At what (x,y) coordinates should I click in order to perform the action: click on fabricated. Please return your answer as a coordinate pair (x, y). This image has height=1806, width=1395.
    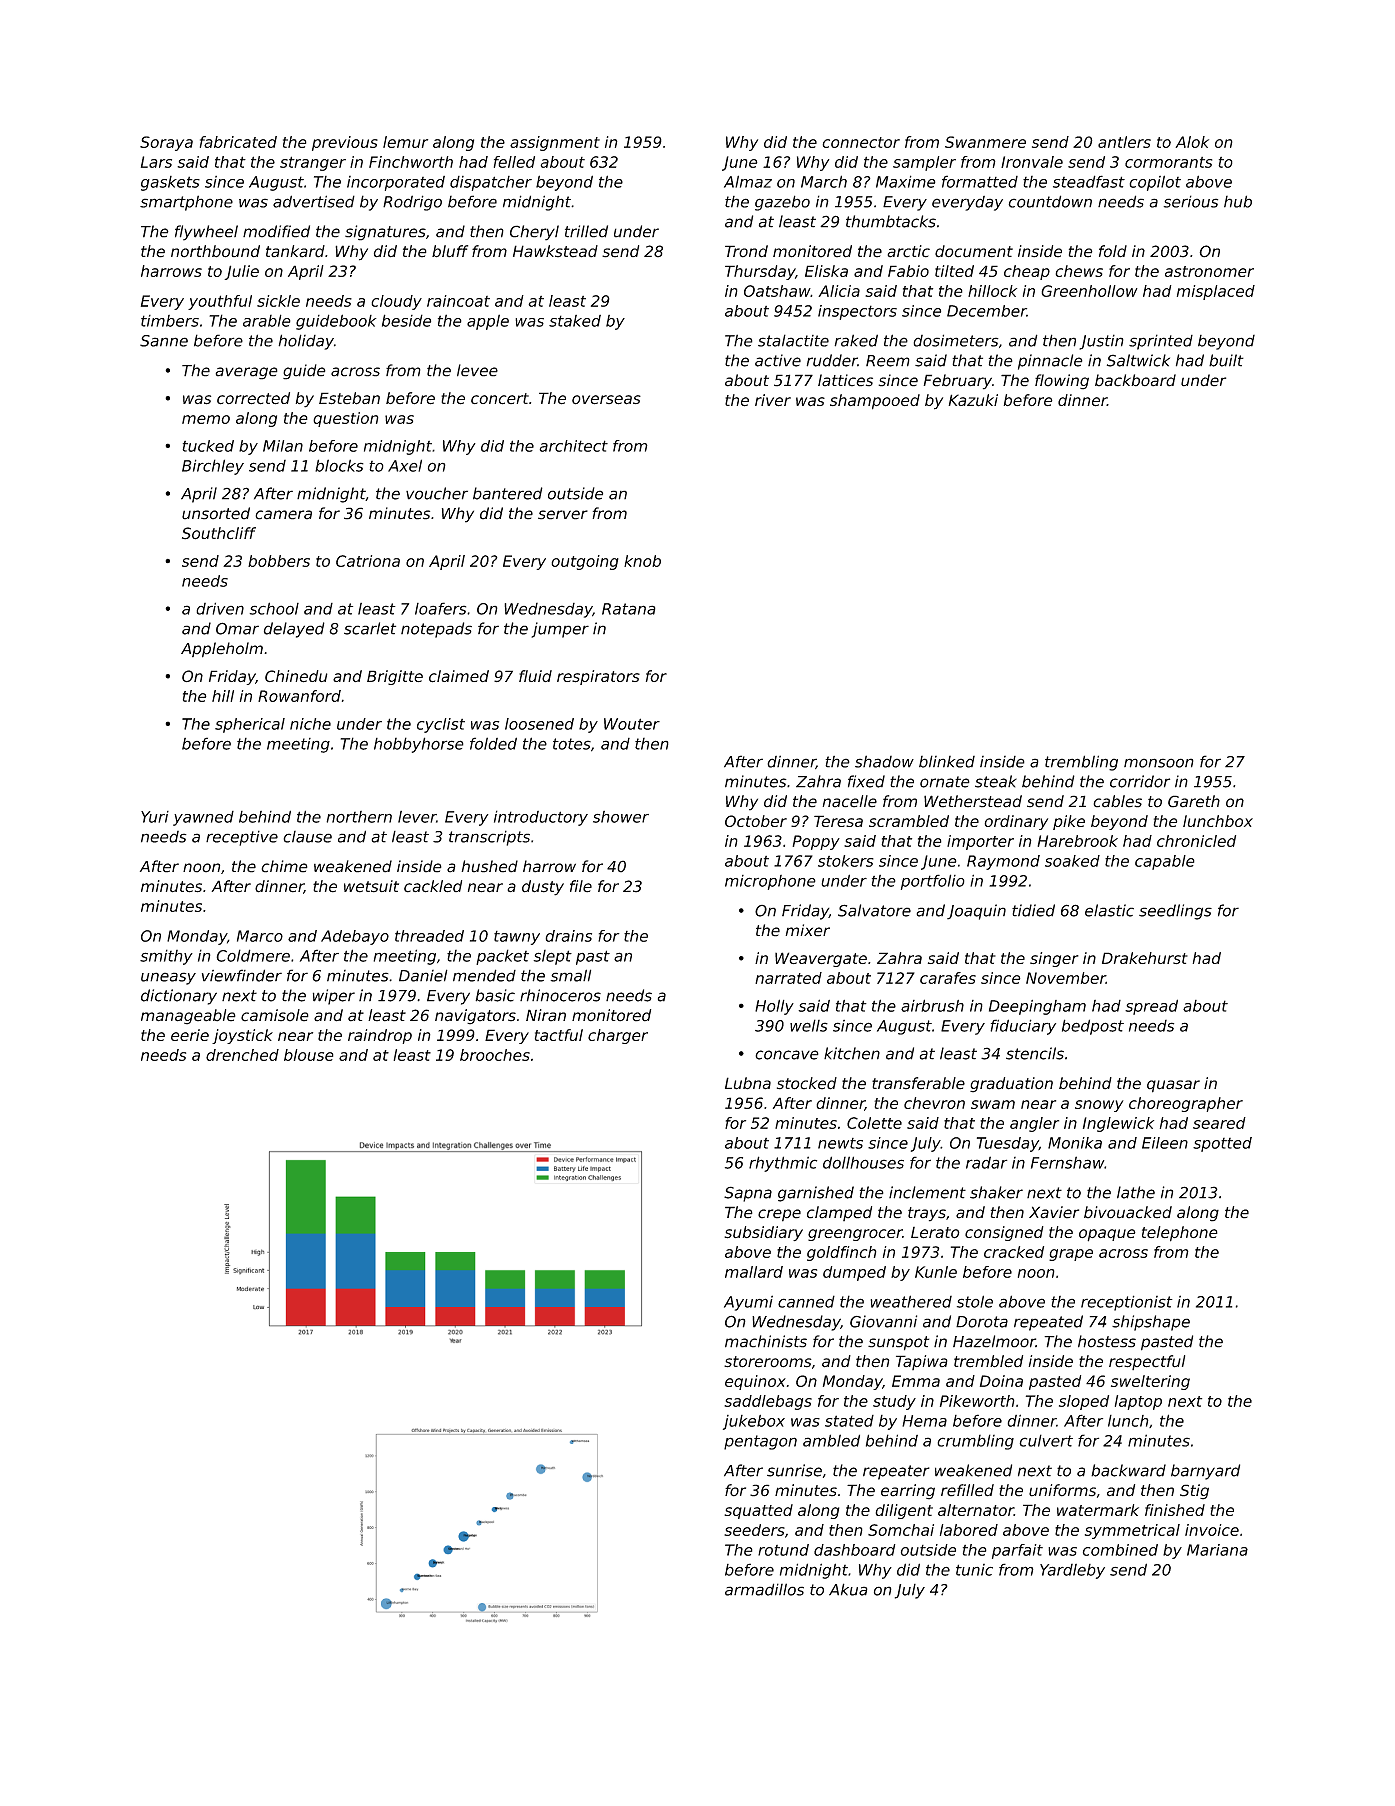
    Looking at the image, I should click on (238, 142).
